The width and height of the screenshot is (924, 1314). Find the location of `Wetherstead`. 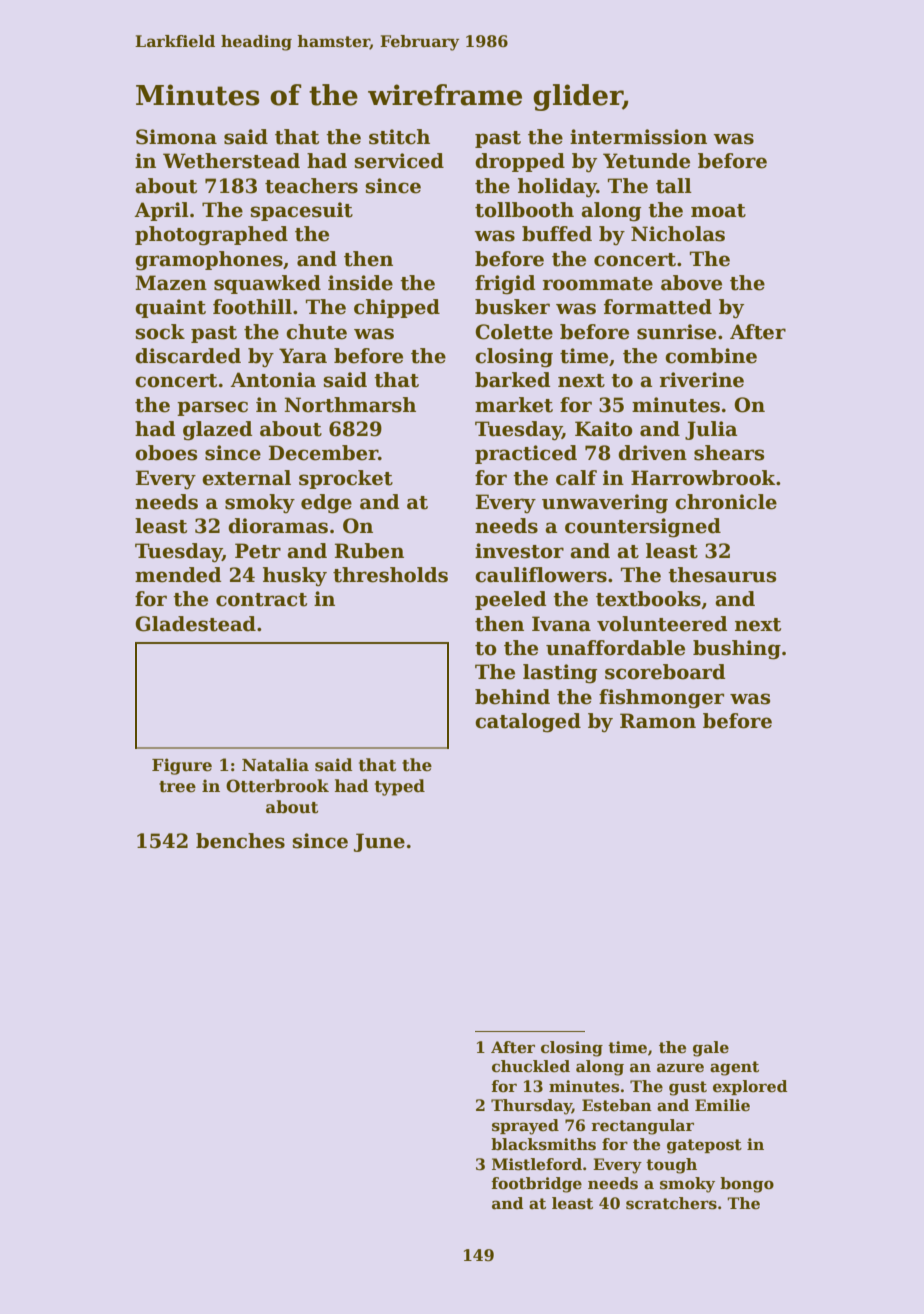

Wetherstead is located at coordinates (231, 161).
